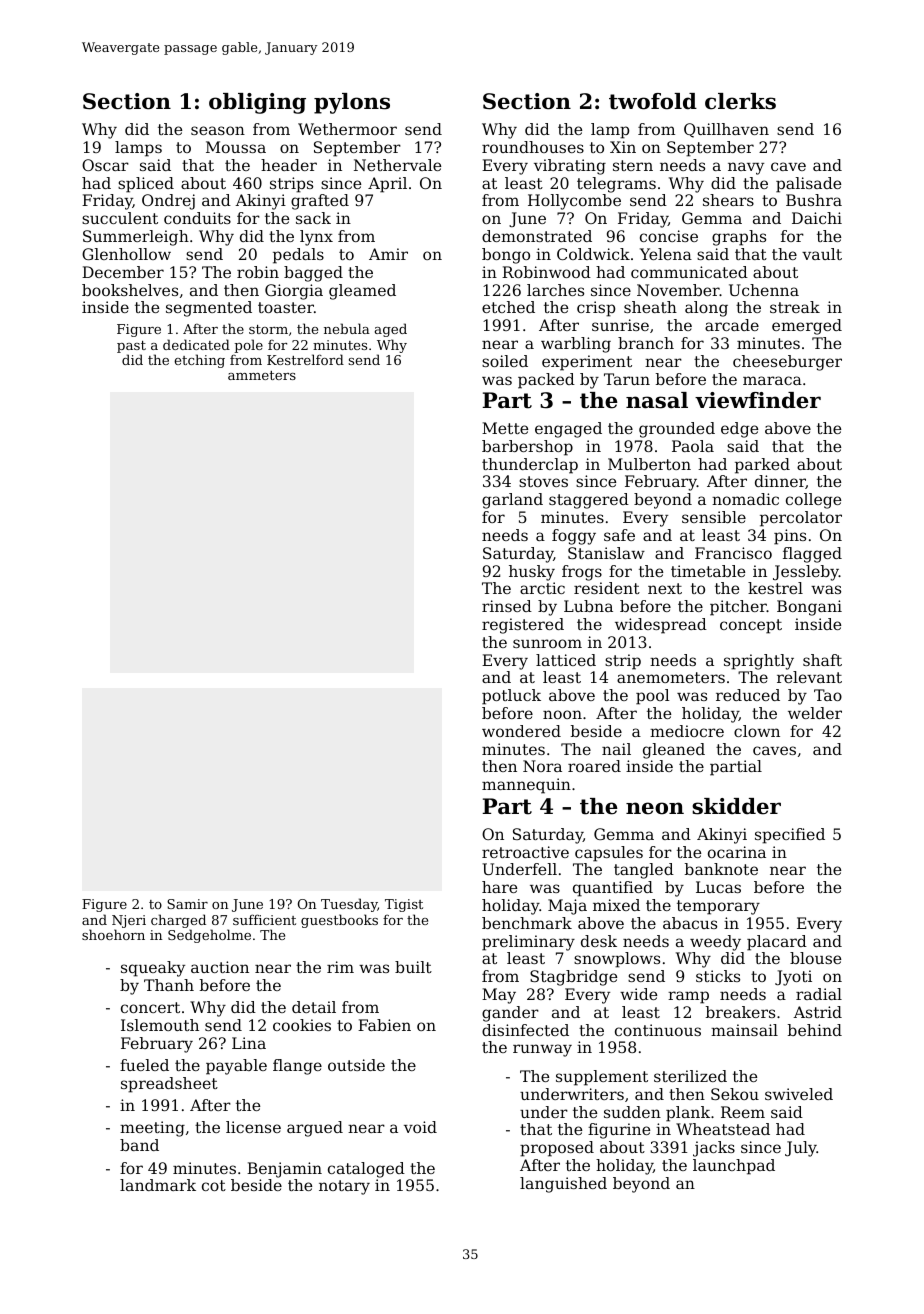 This screenshot has width=924, height=1314. I want to click on etching, so click(199, 361).
